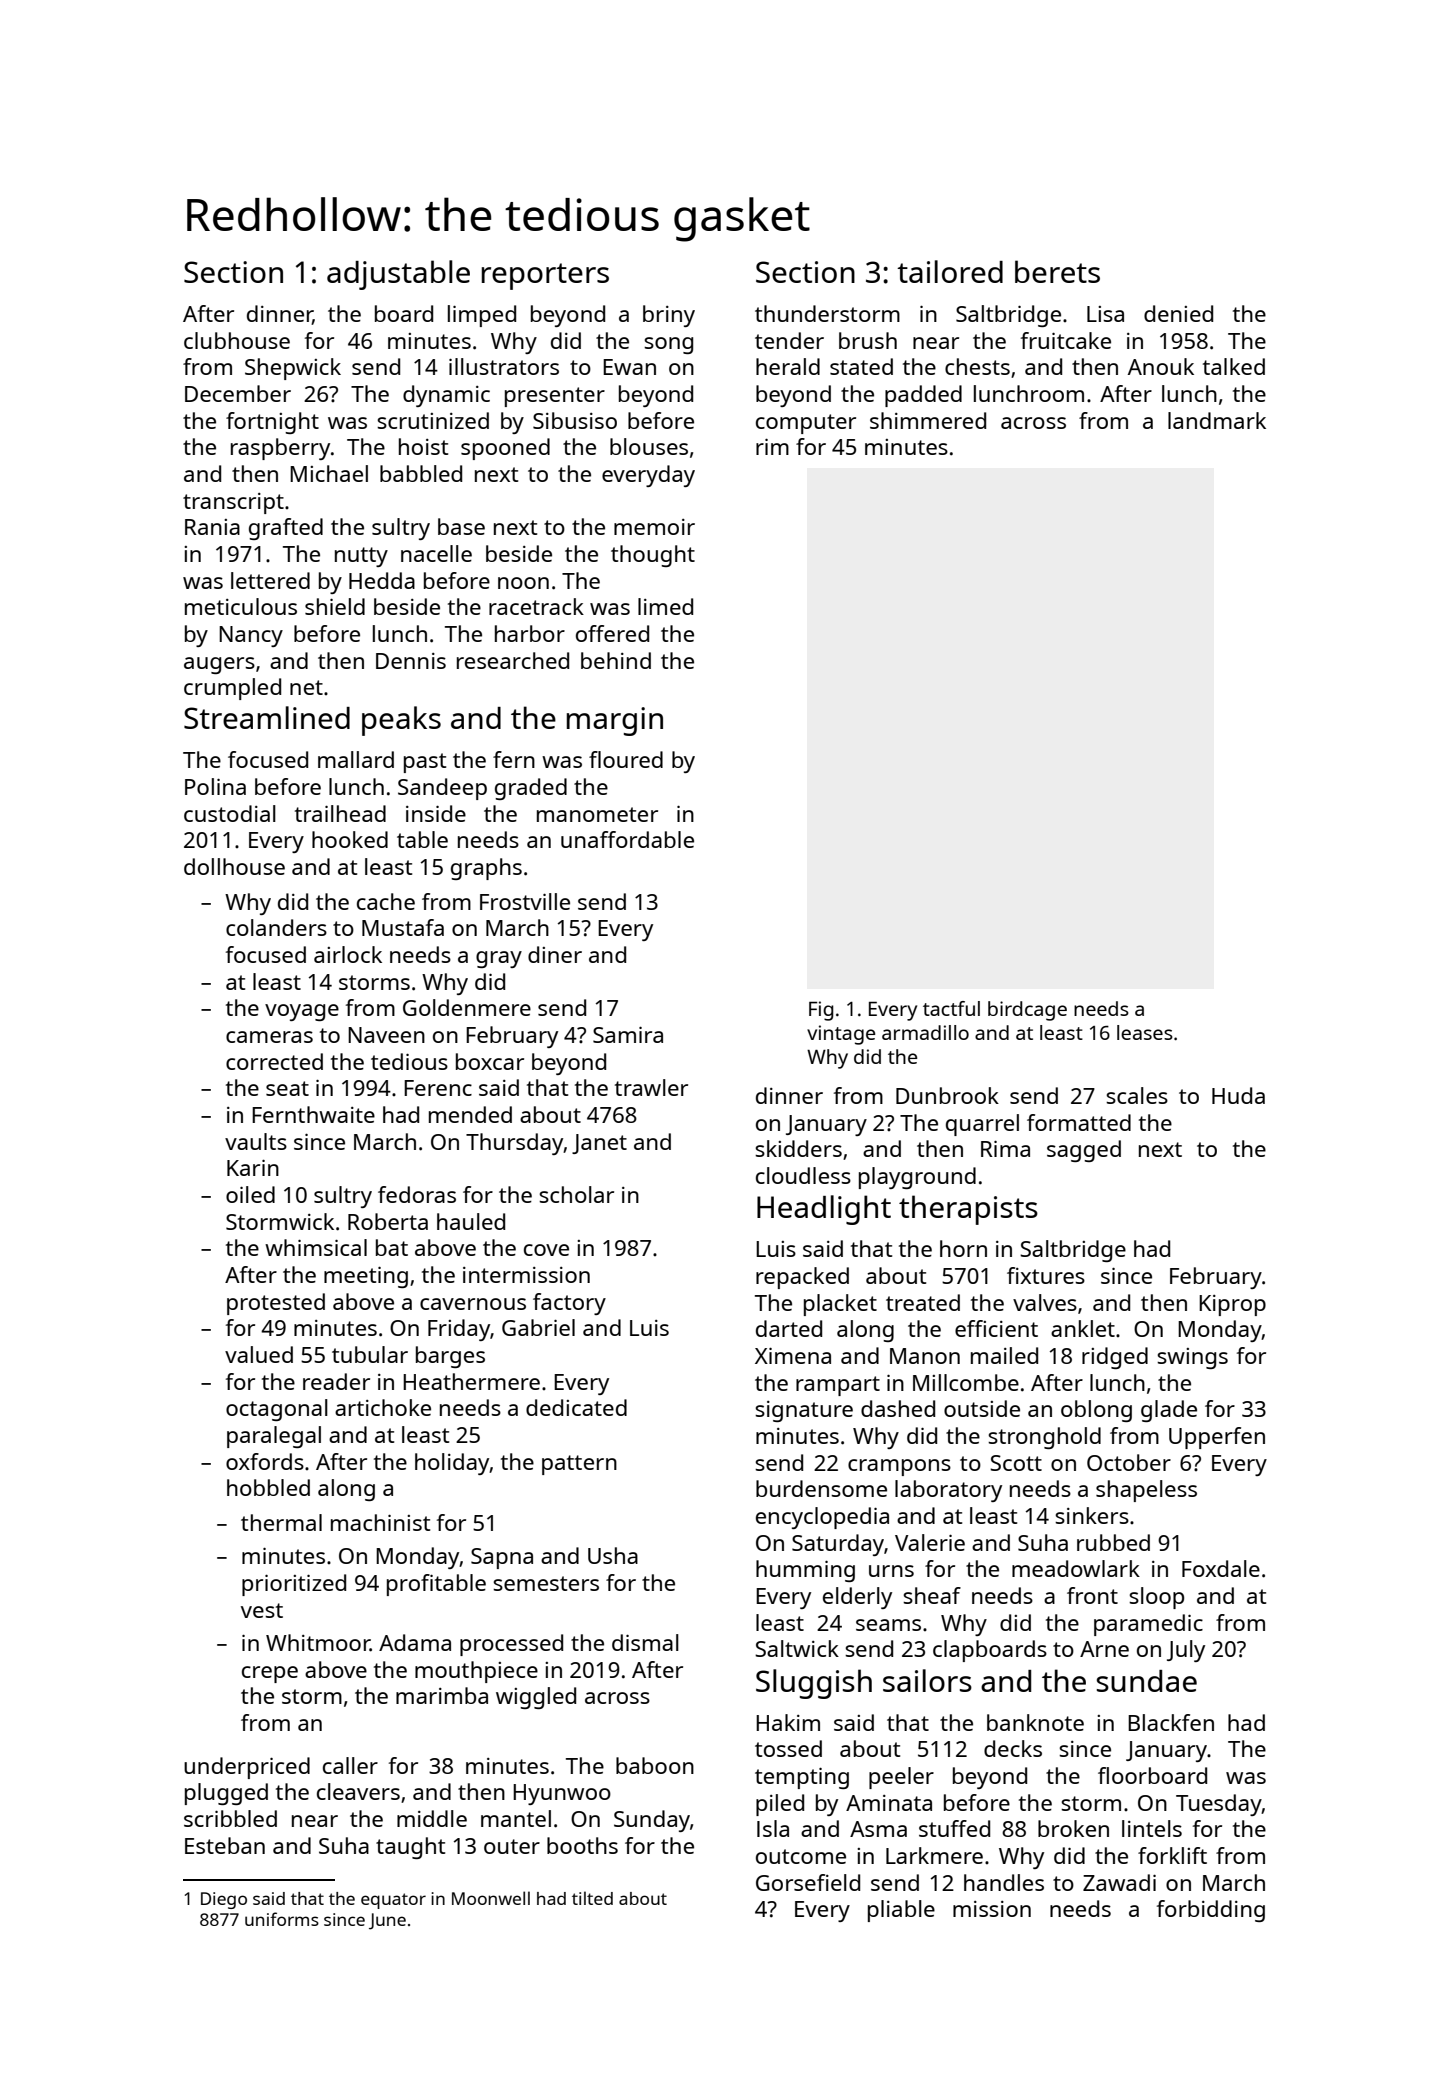 The height and width of the page is (2100, 1450). I want to click on middle, so click(432, 1818).
